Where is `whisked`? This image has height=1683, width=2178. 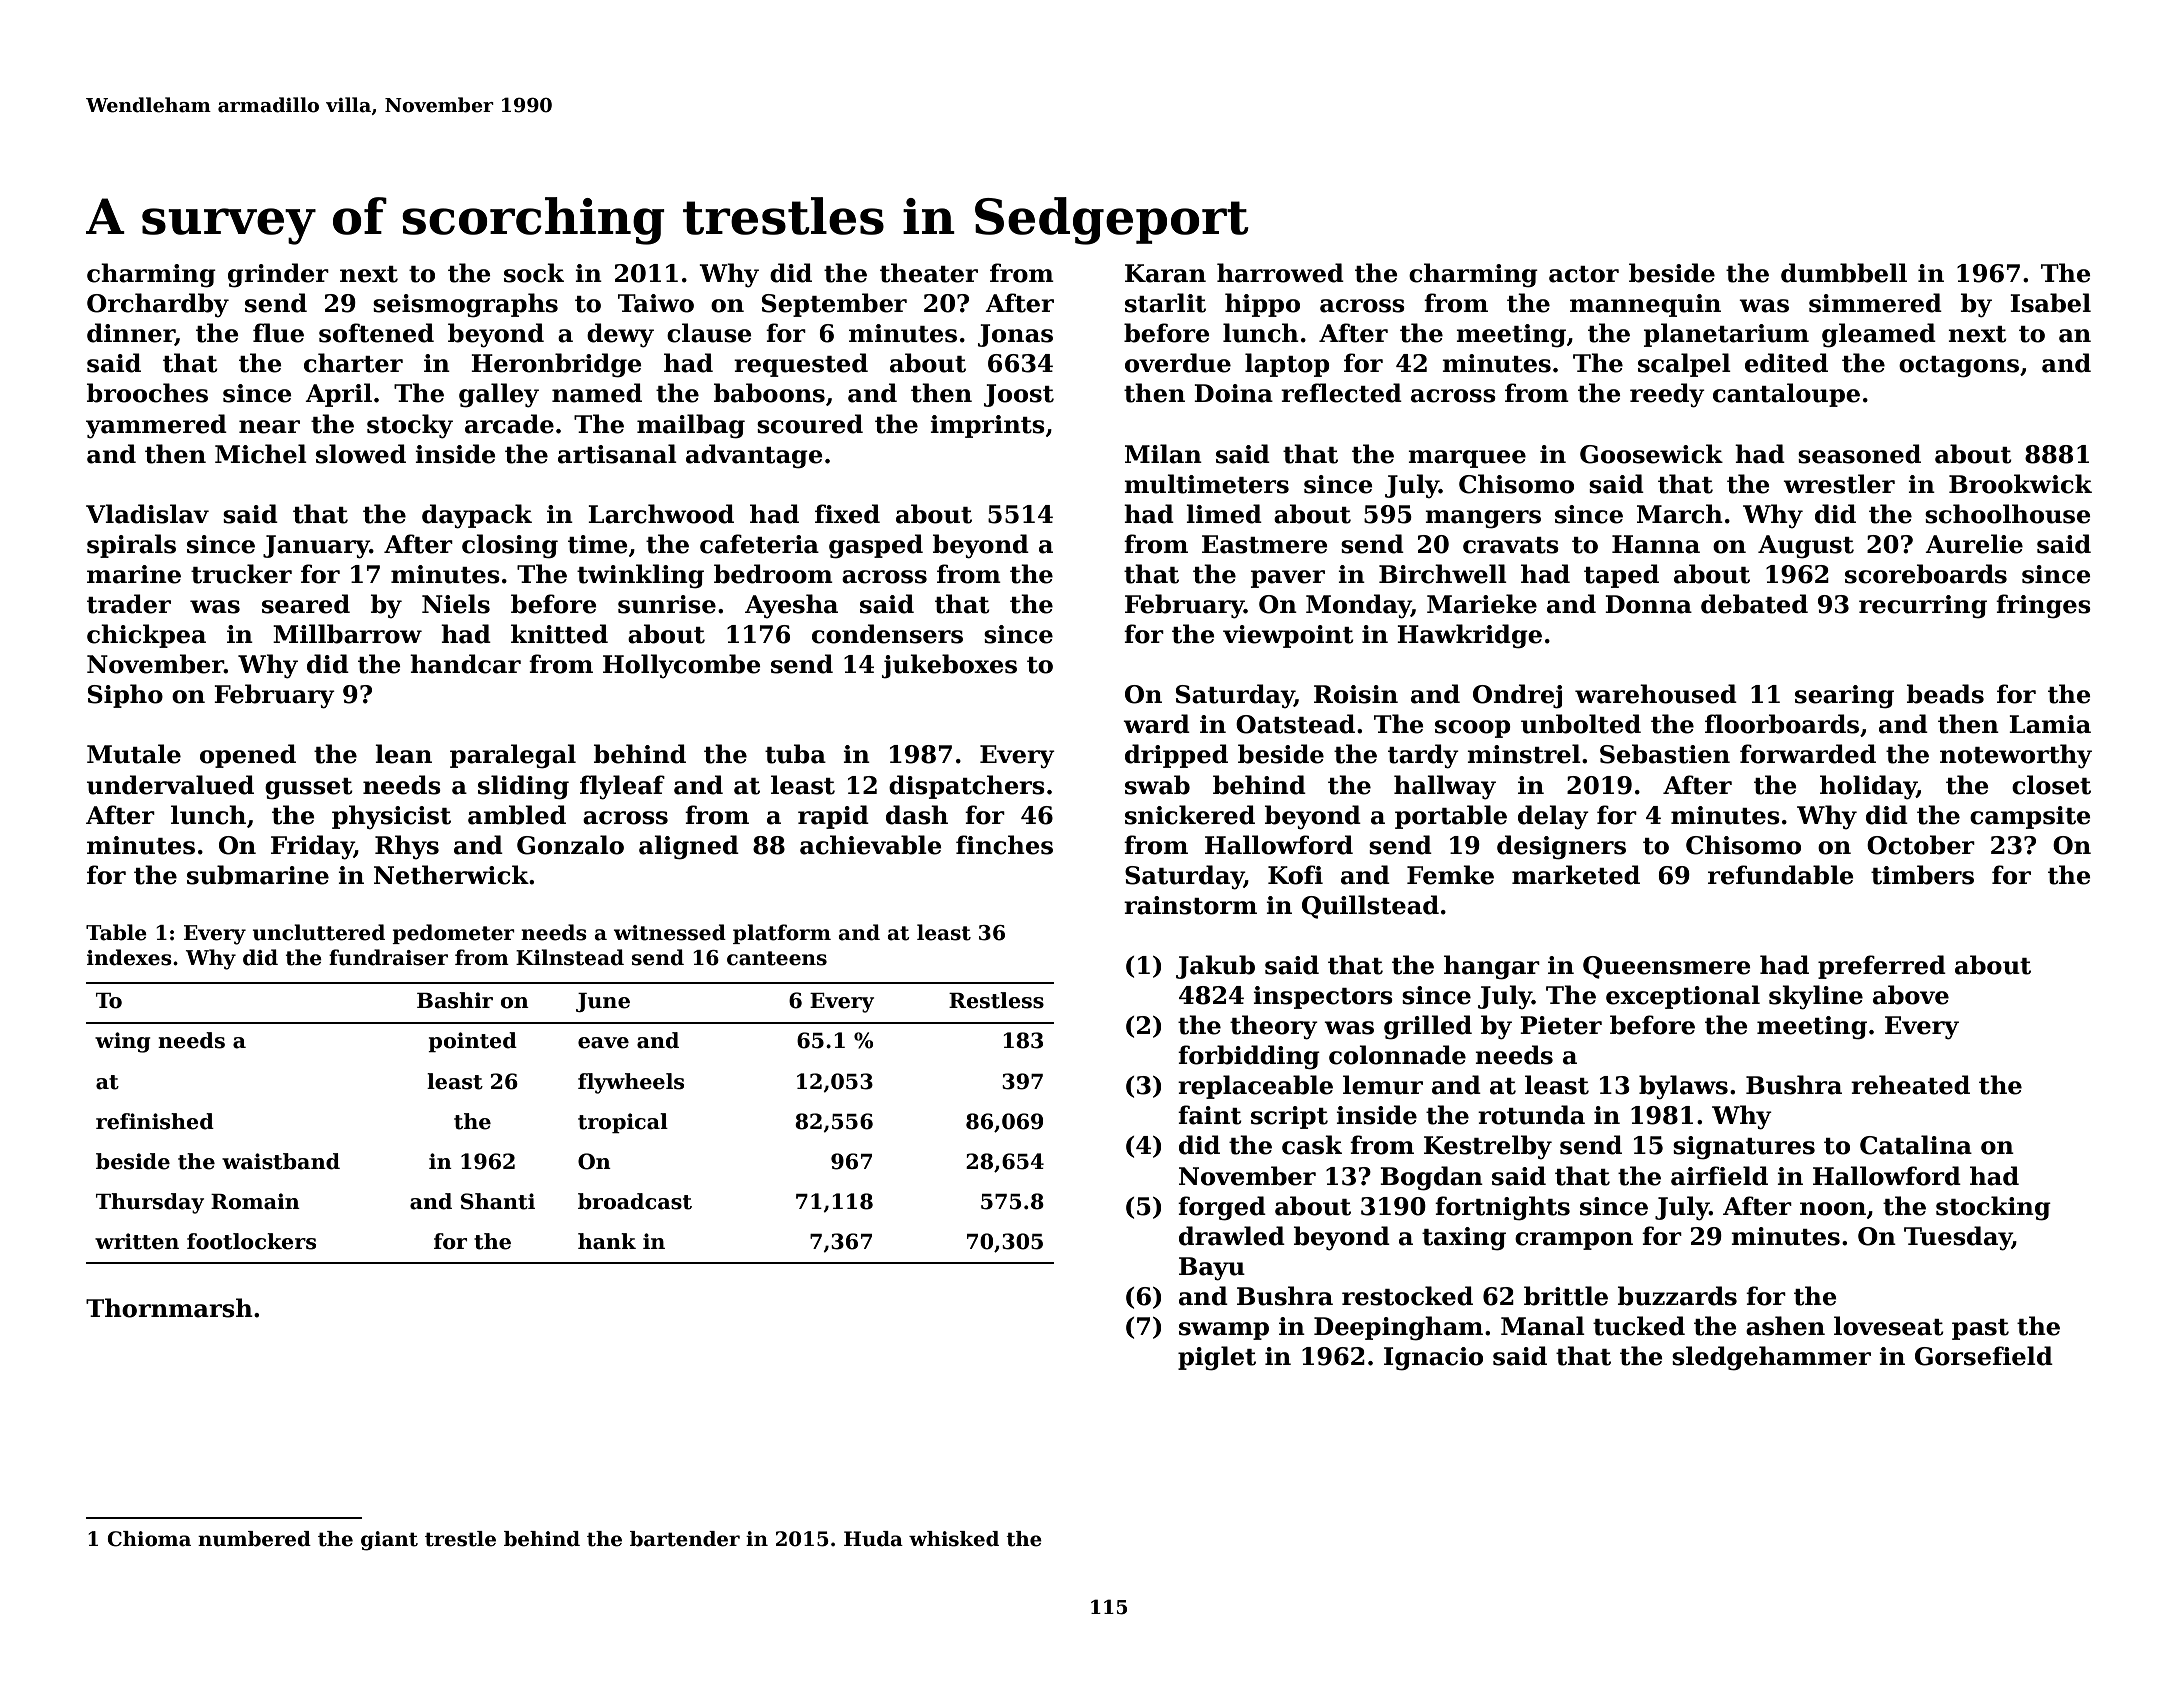
whisked is located at coordinates (954, 1539).
